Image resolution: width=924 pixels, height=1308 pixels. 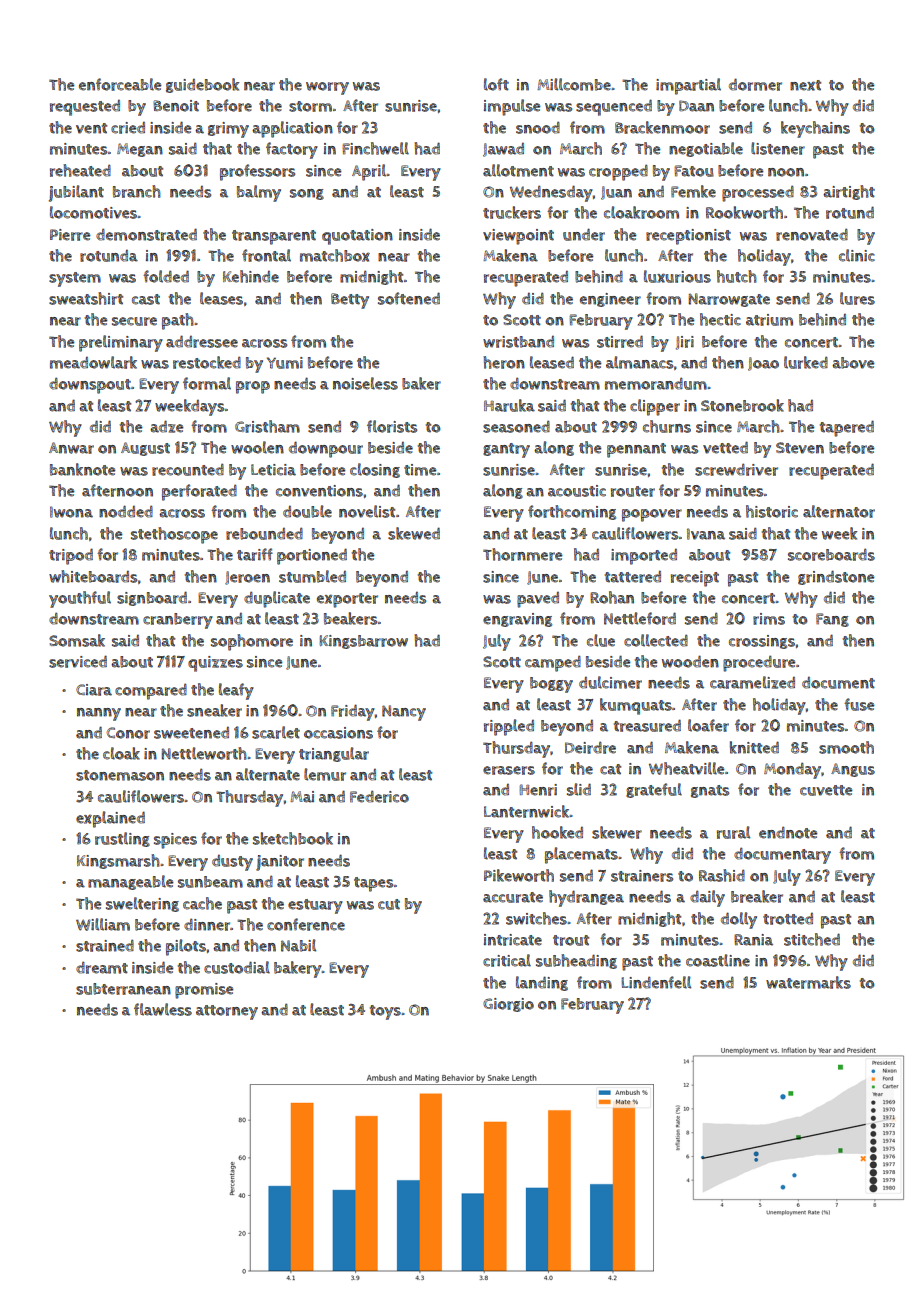 I want to click on nodded, so click(x=126, y=511).
